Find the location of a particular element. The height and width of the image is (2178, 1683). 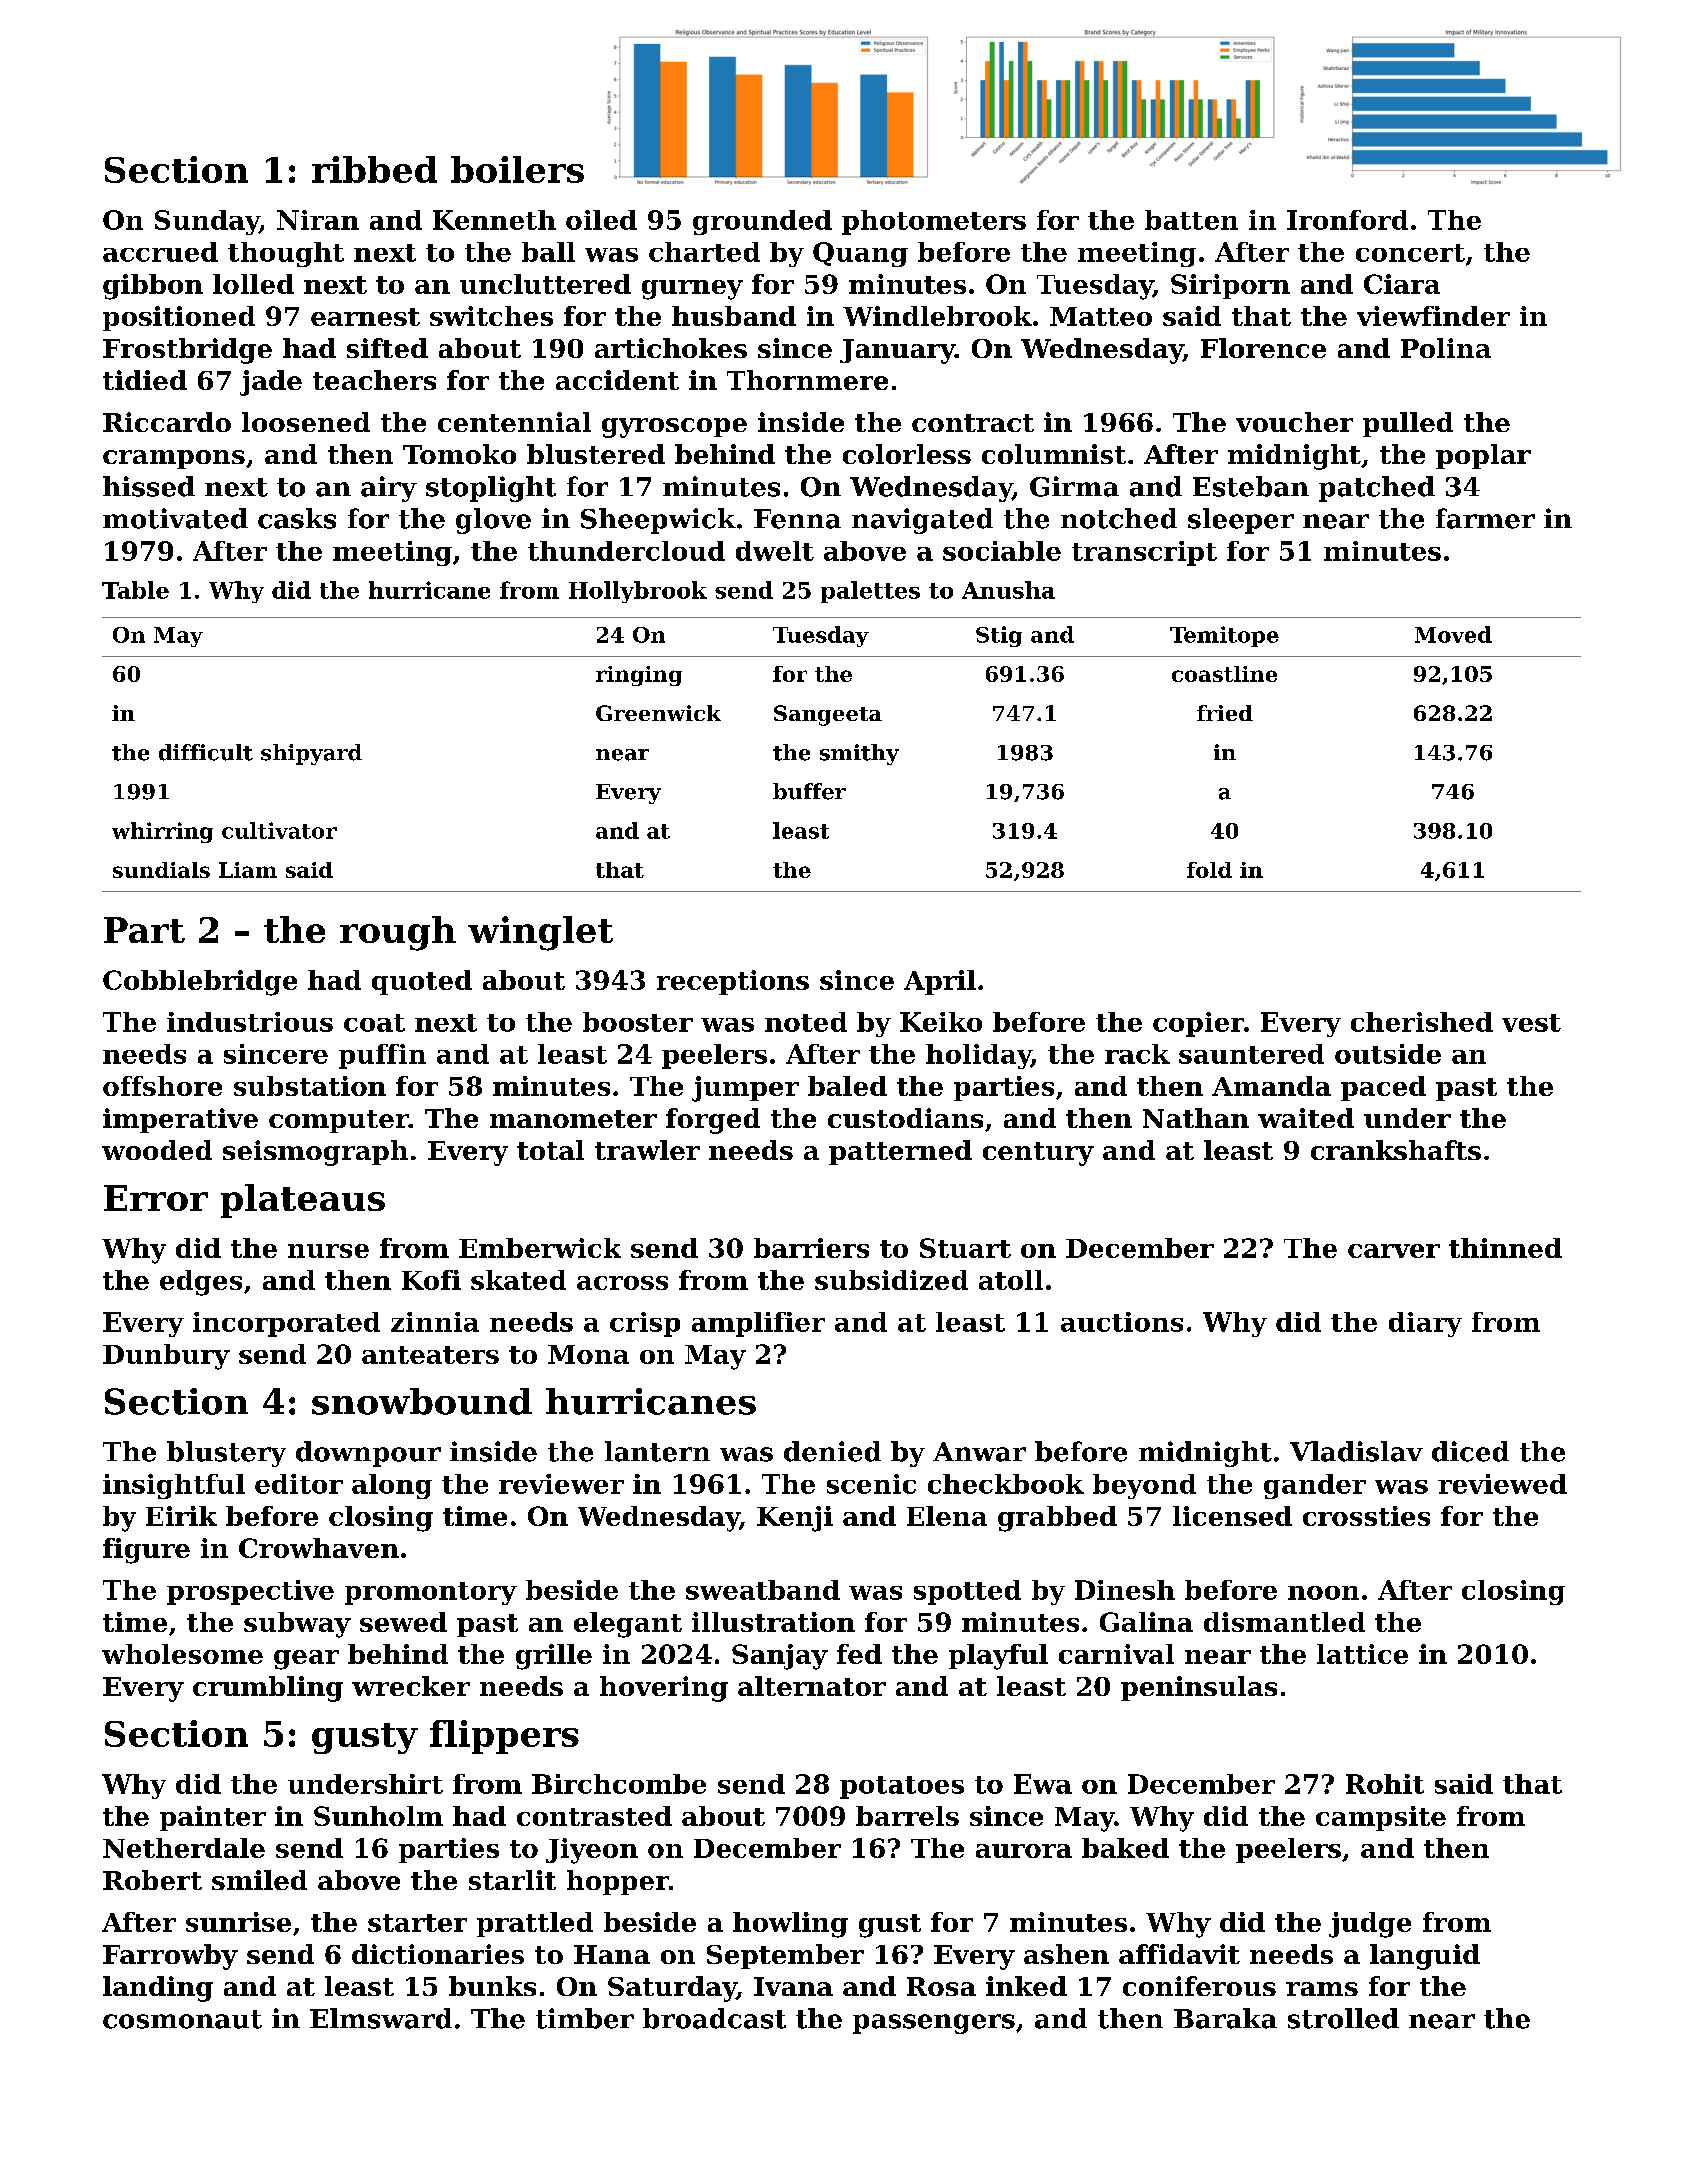

Dunbury is located at coordinates (166, 1357).
